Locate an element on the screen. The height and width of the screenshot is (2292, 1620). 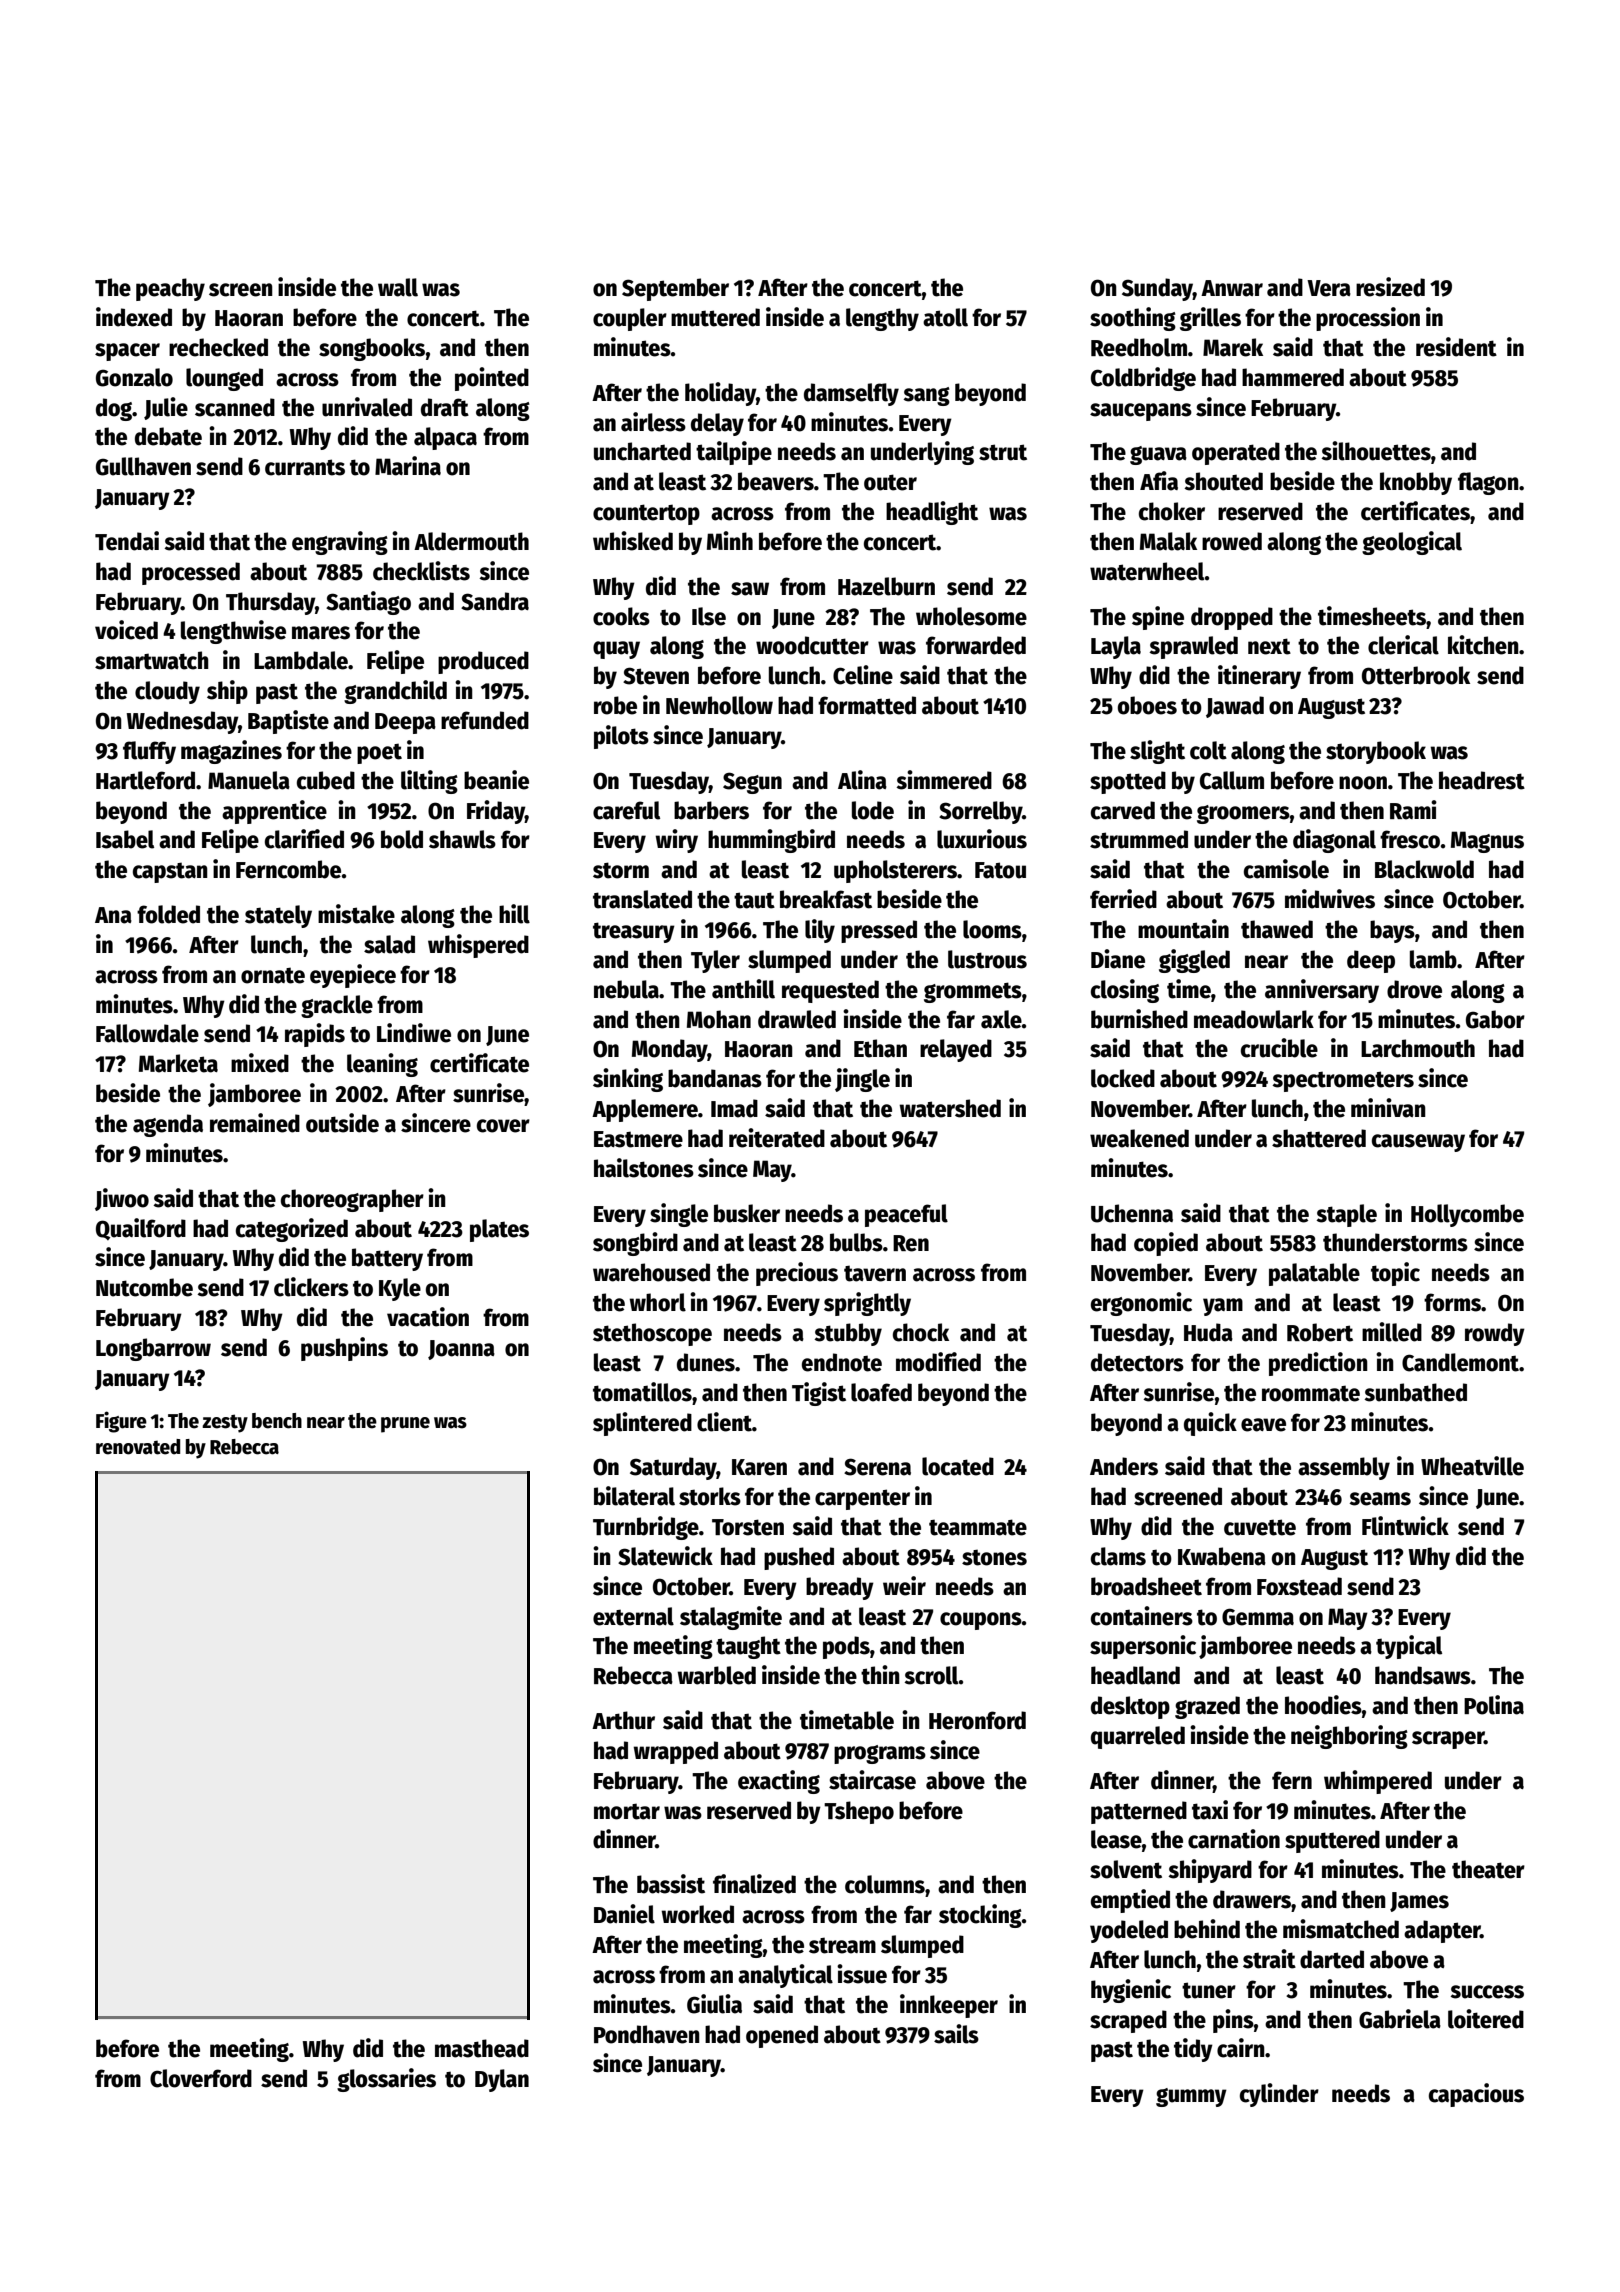
September is located at coordinates (675, 289).
